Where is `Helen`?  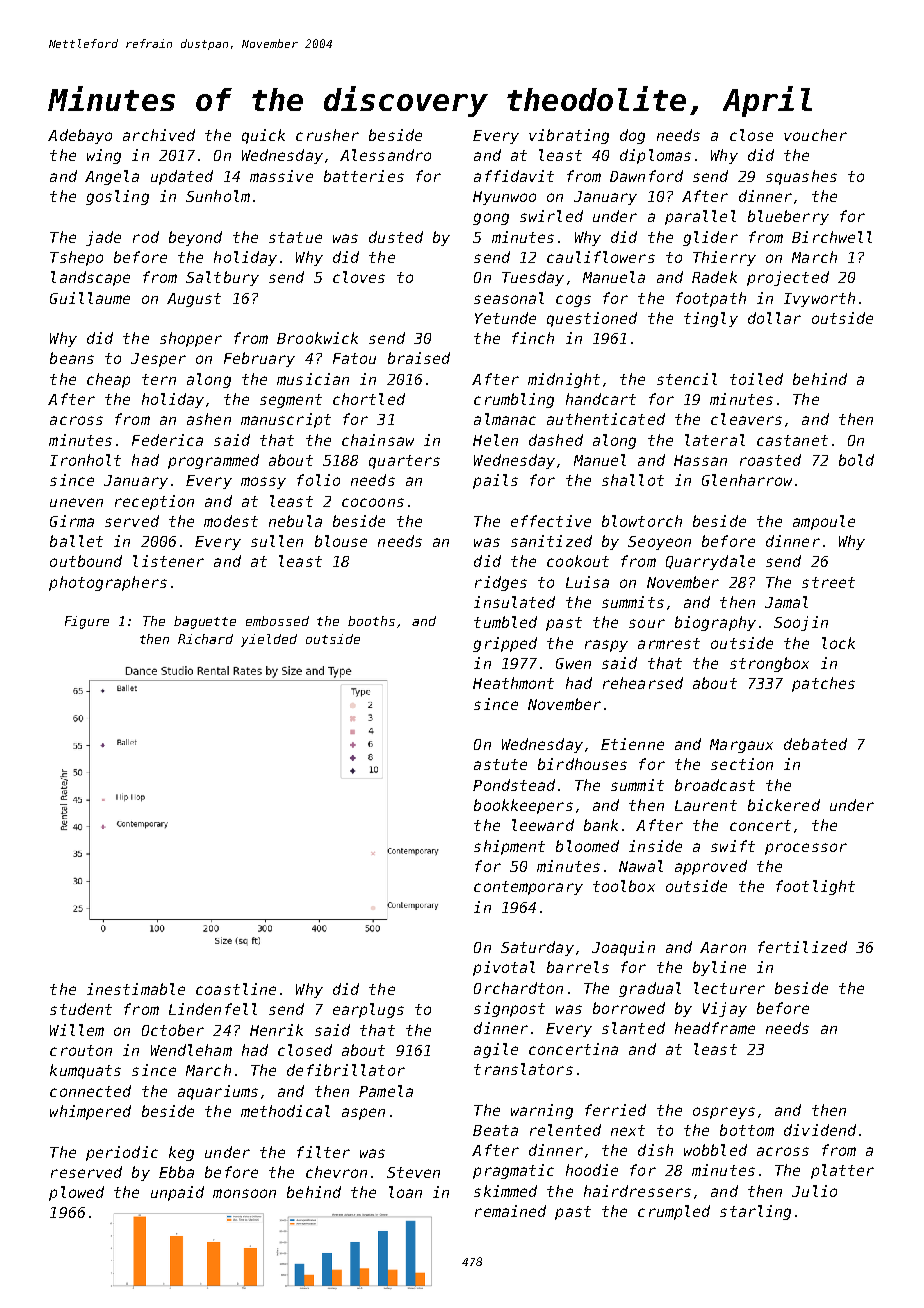
Helen is located at coordinates (495, 440).
